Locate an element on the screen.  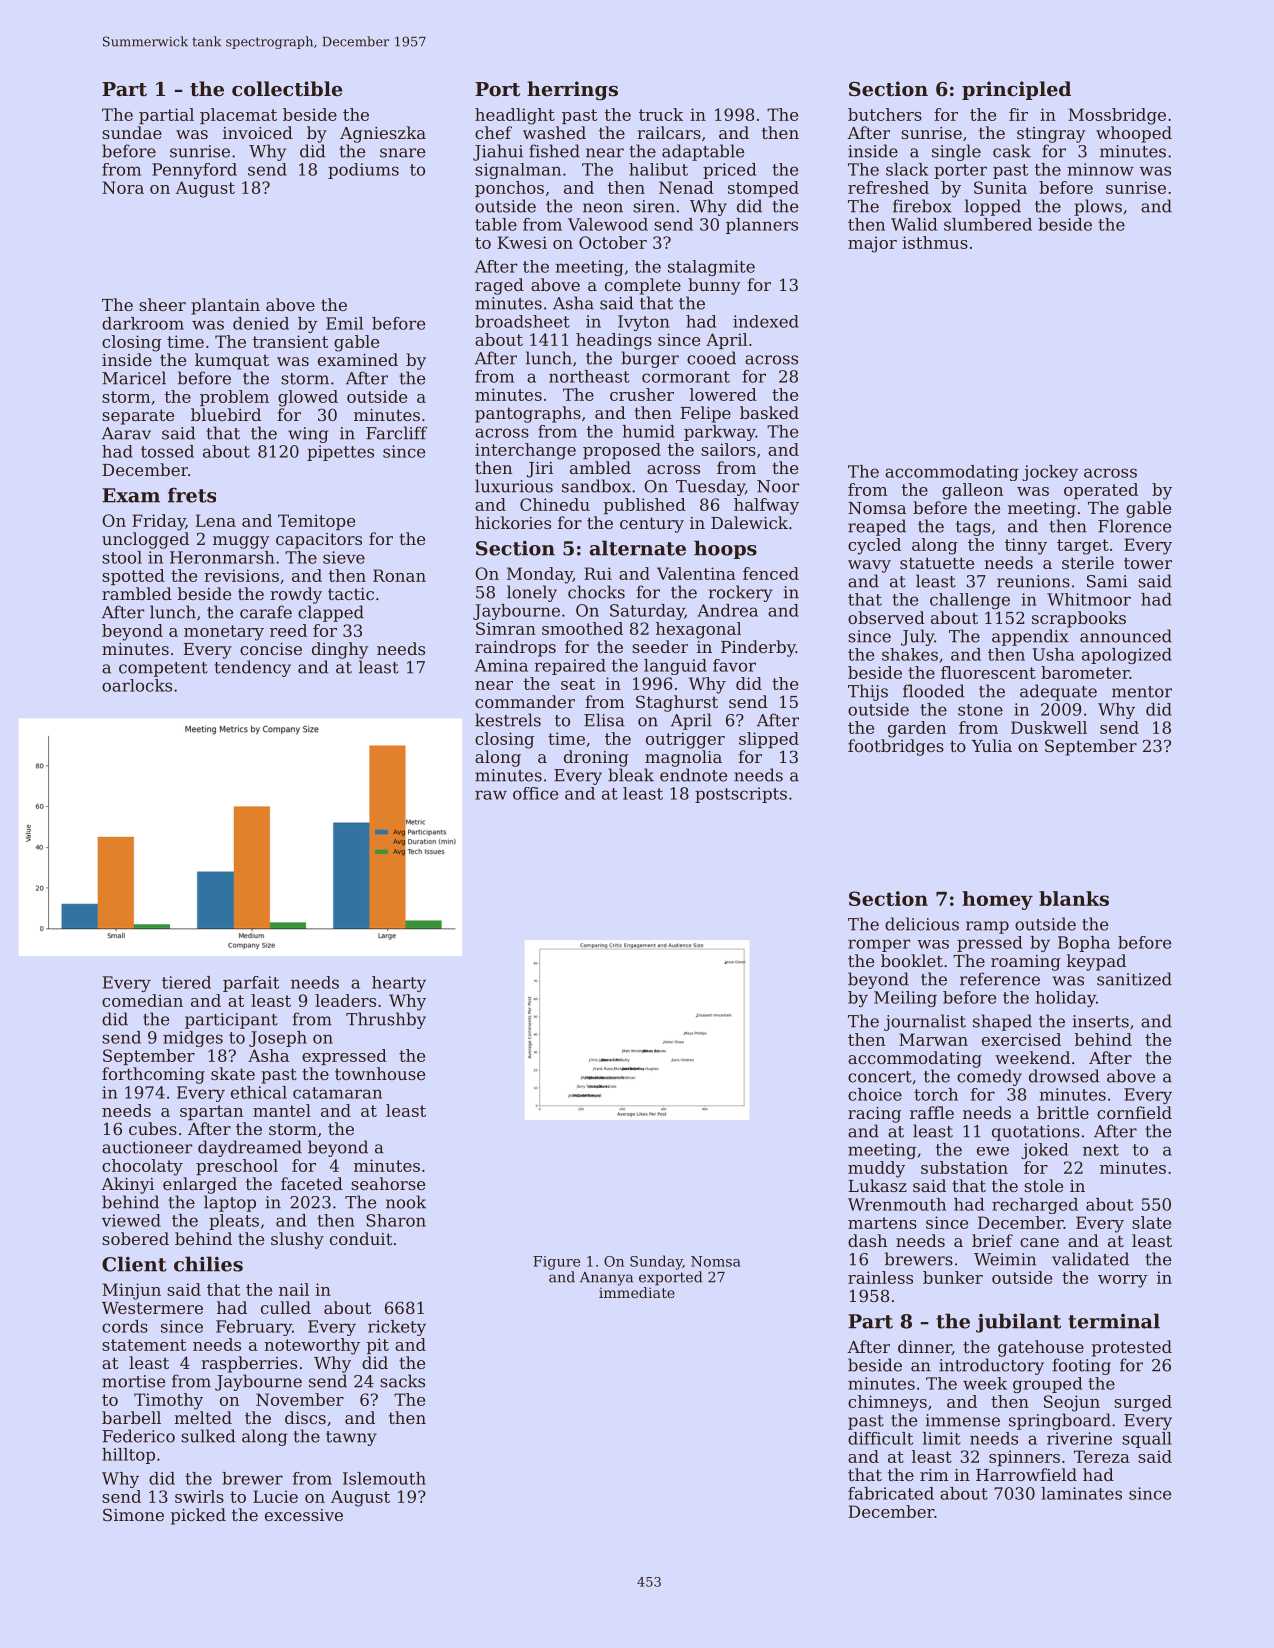
nook is located at coordinates (406, 1202).
